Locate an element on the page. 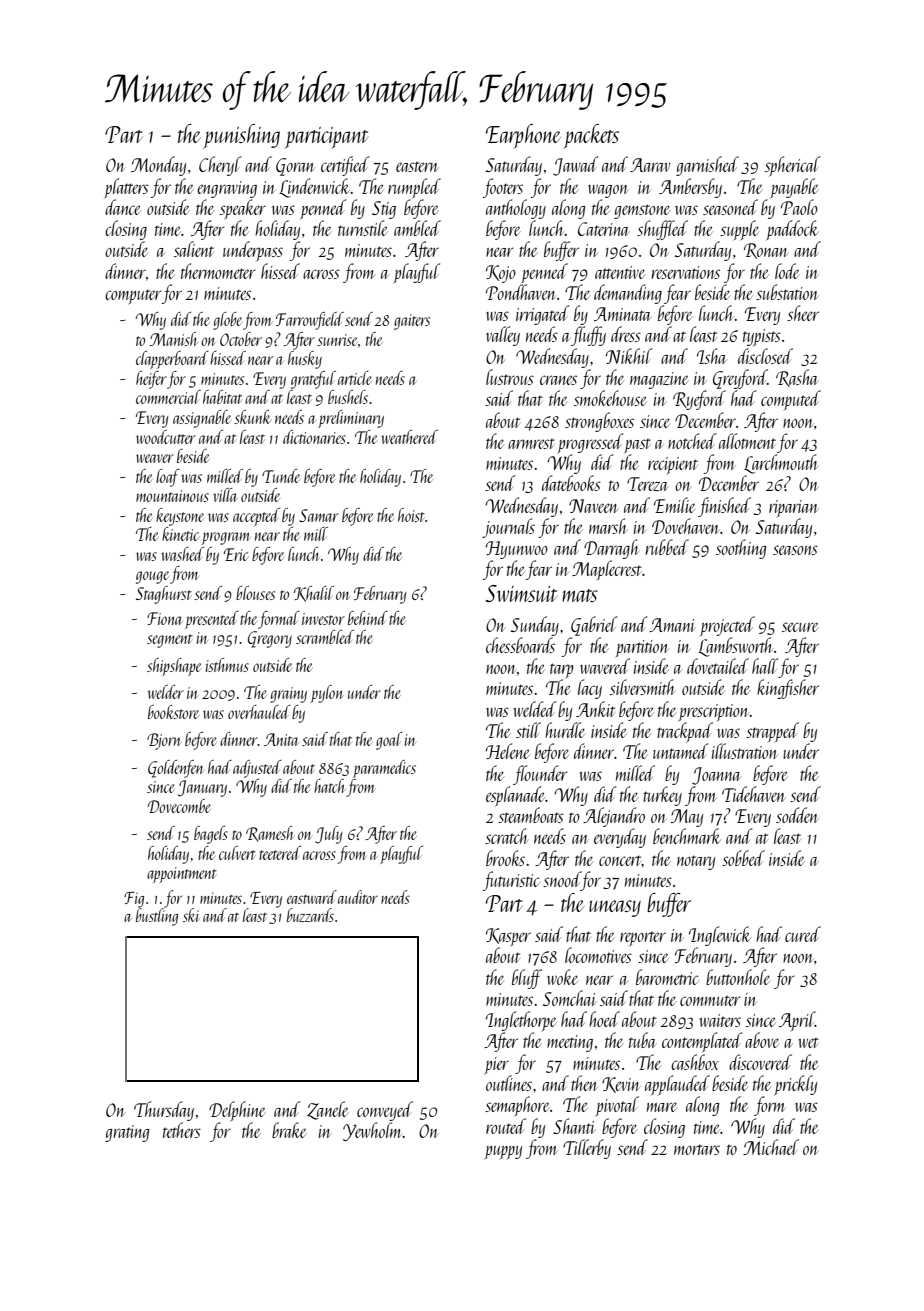  shipshape is located at coordinates (174, 667).
